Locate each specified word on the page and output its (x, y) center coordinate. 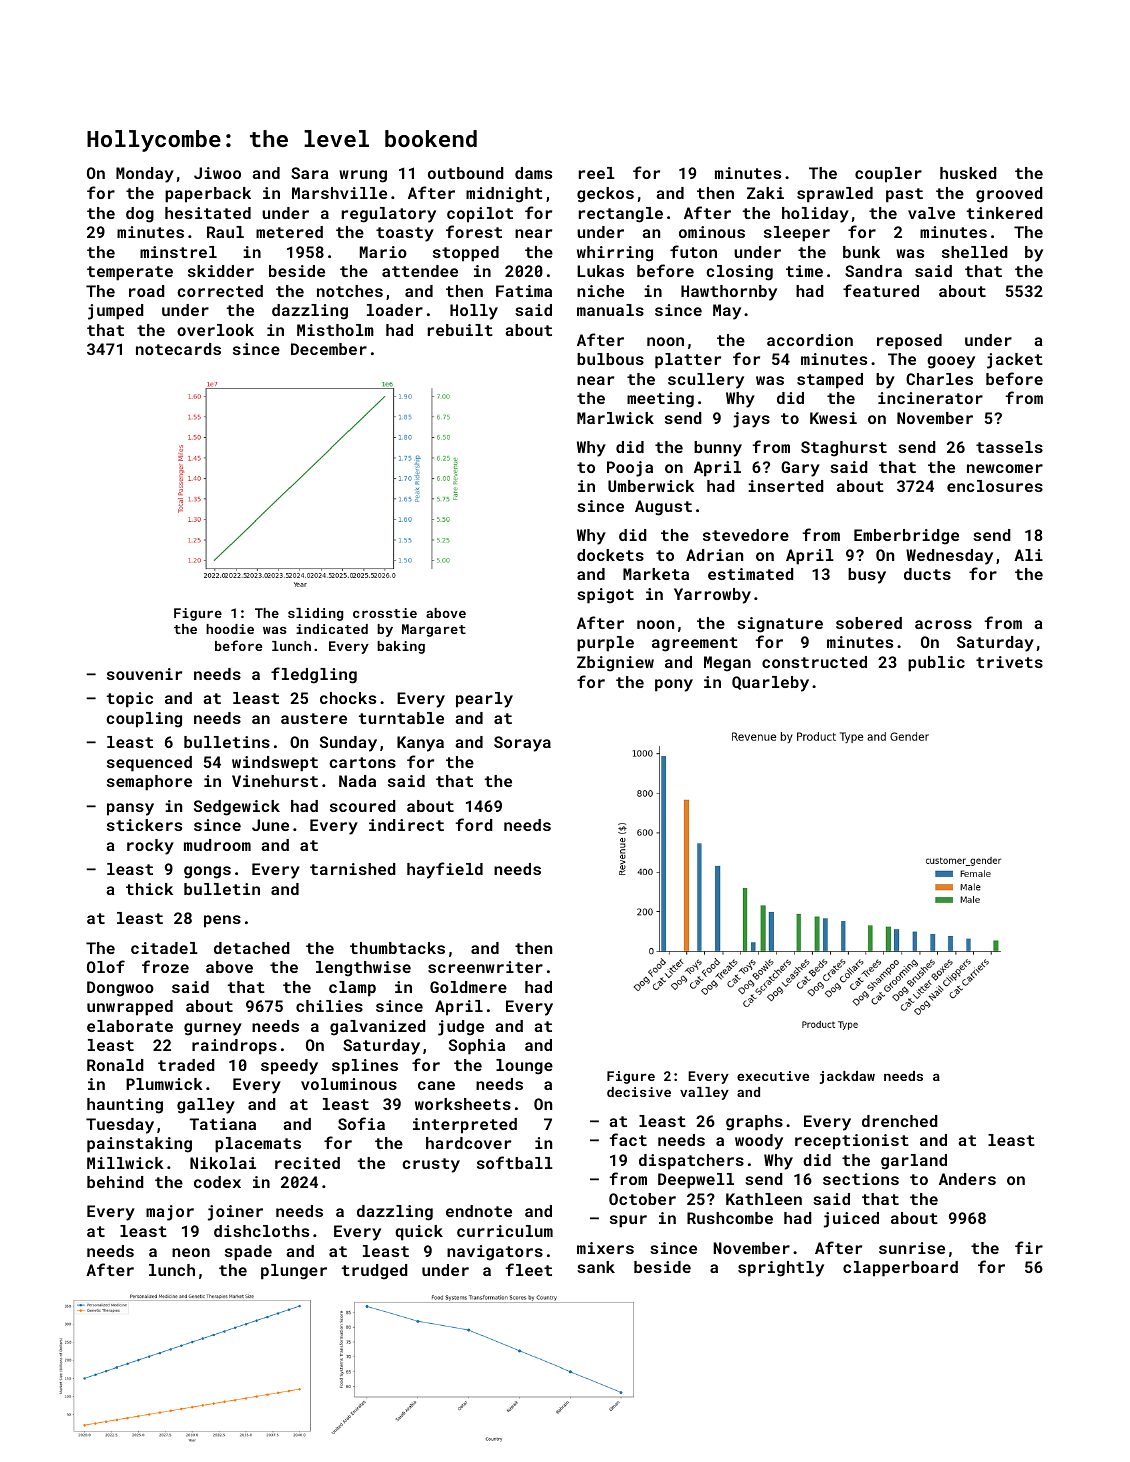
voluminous (349, 1084)
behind (115, 1182)
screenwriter (485, 967)
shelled (975, 252)
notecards (178, 349)
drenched (900, 1121)
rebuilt (460, 330)
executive (773, 1076)
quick (419, 1233)
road (147, 291)
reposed (909, 342)
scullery (706, 381)
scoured (363, 806)
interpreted (465, 1126)
